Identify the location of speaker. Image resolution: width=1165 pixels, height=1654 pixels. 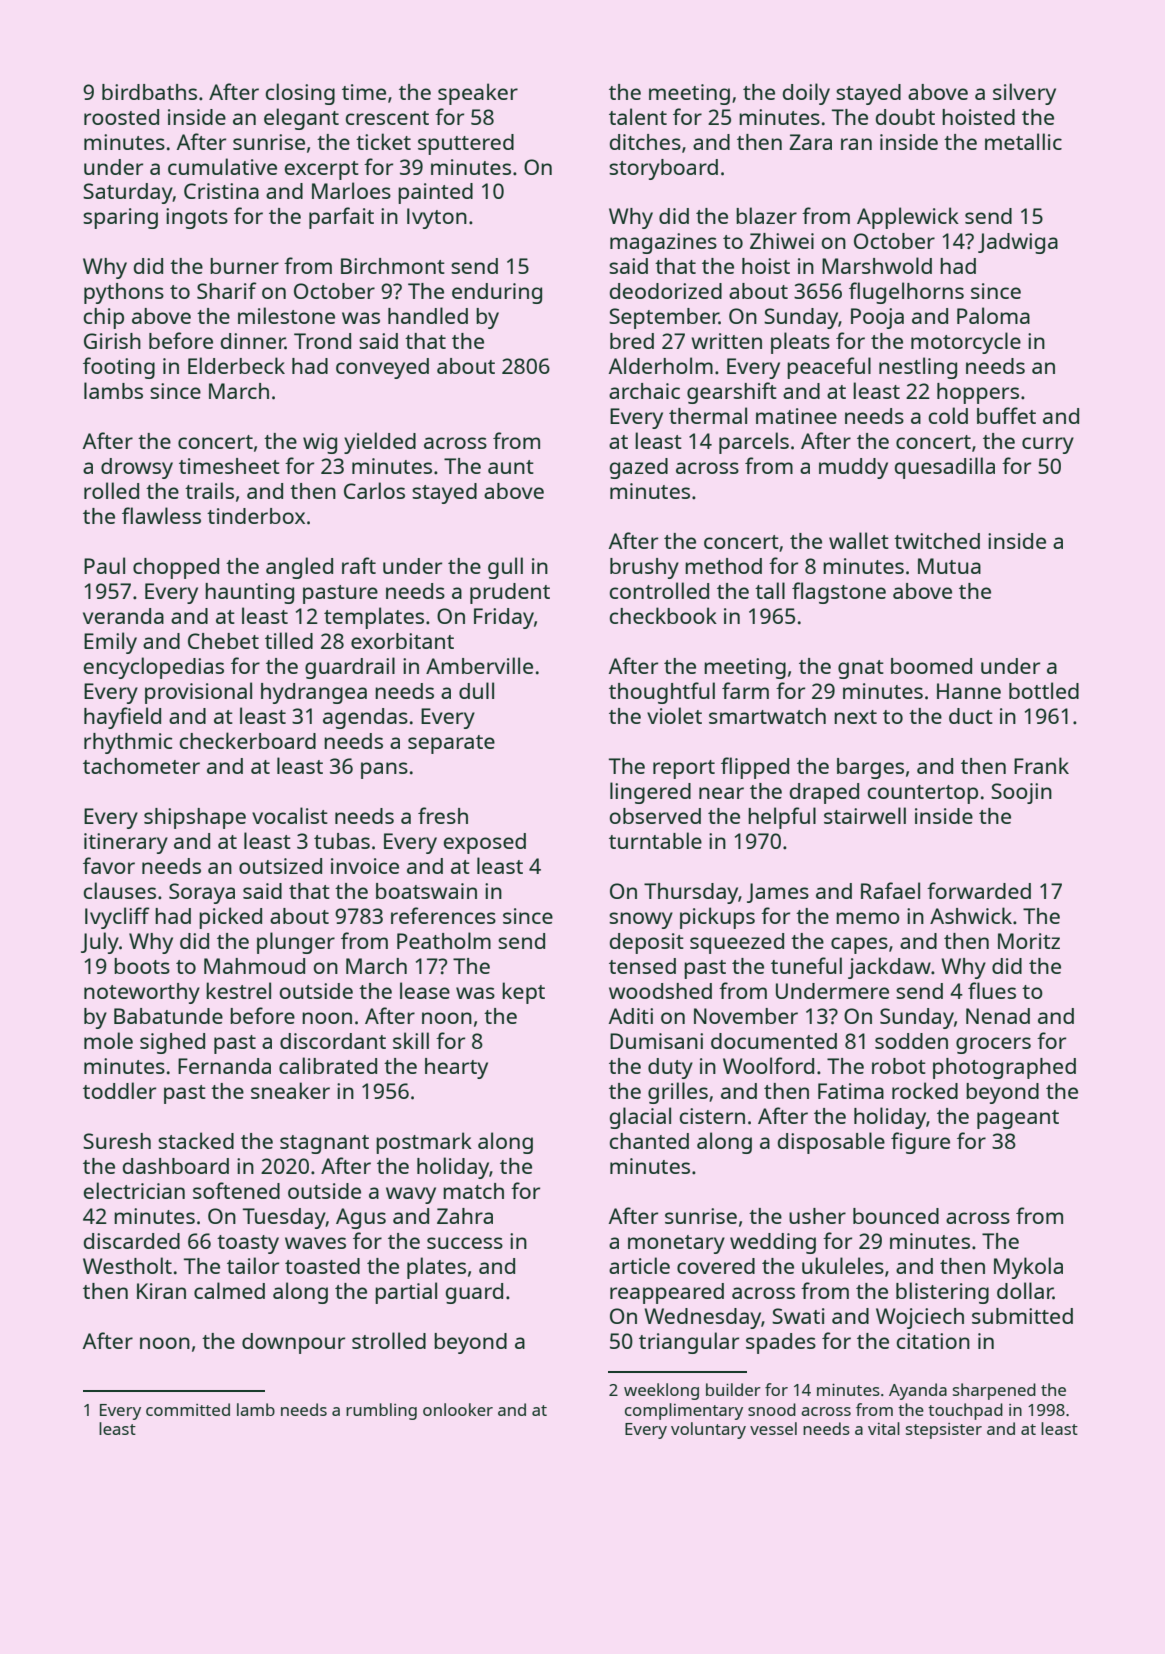
(478, 94).
